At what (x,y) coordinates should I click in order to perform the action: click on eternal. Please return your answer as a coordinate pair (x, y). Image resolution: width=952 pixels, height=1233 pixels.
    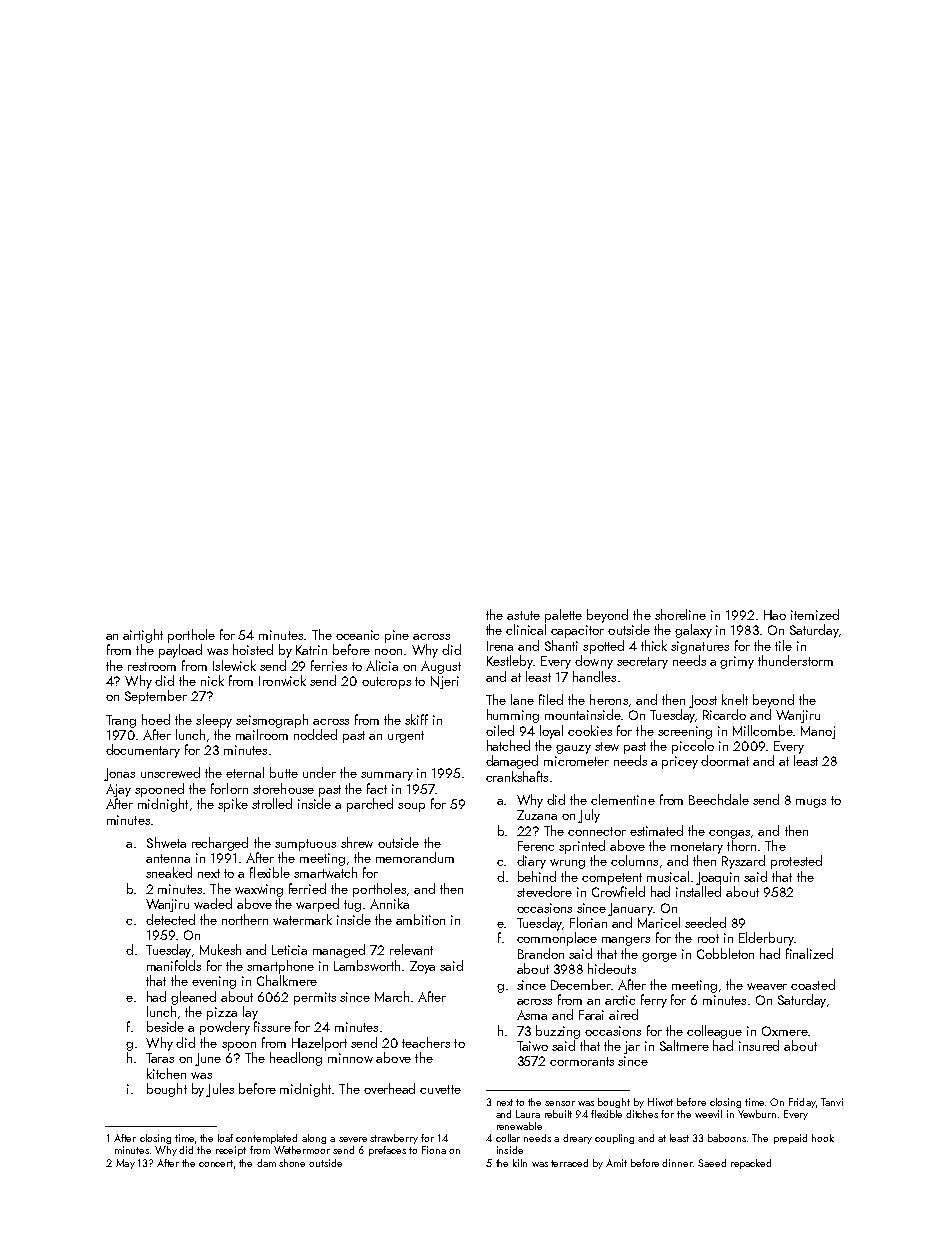
    Looking at the image, I should click on (245, 772).
